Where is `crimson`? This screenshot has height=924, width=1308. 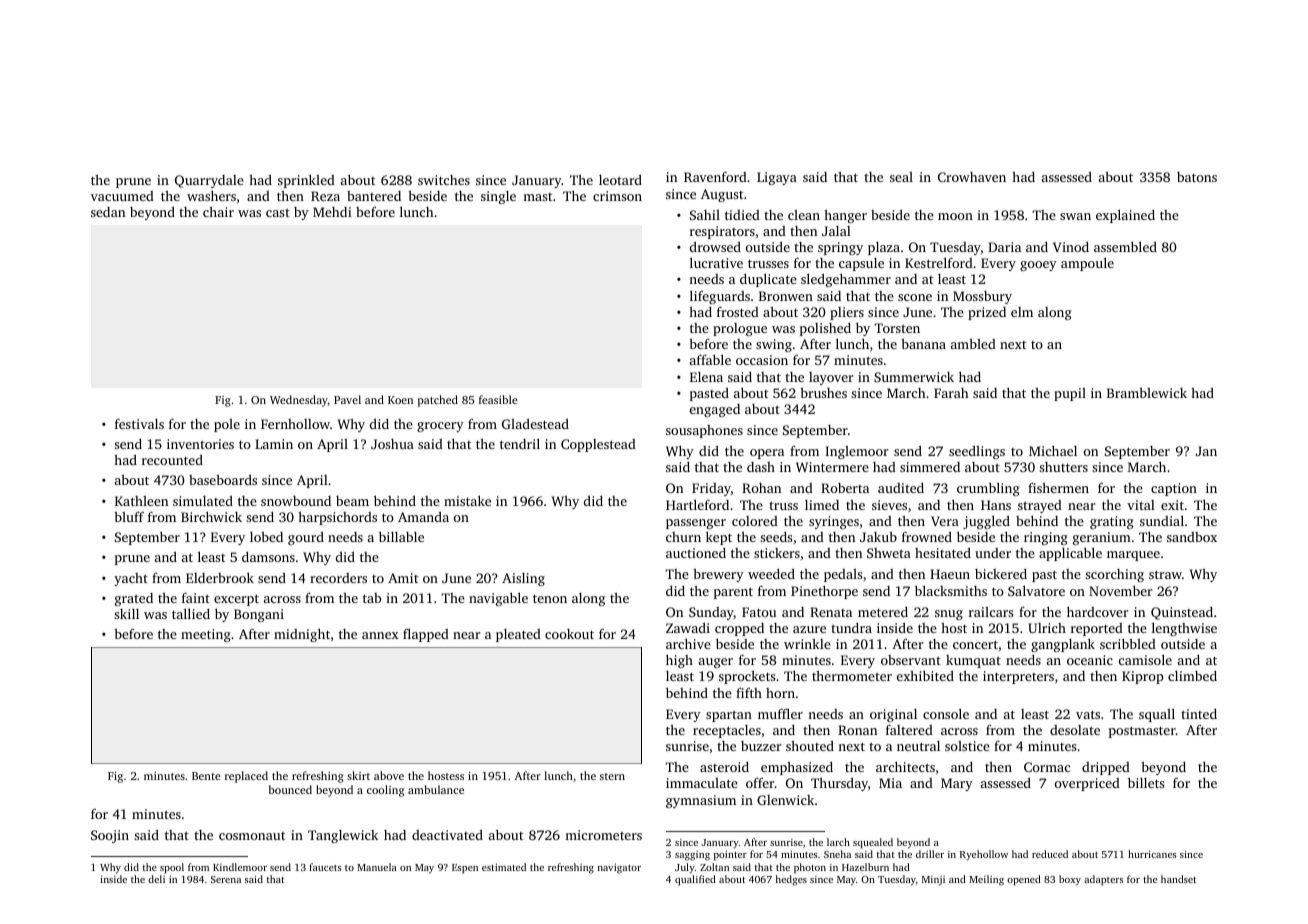 crimson is located at coordinates (617, 196).
